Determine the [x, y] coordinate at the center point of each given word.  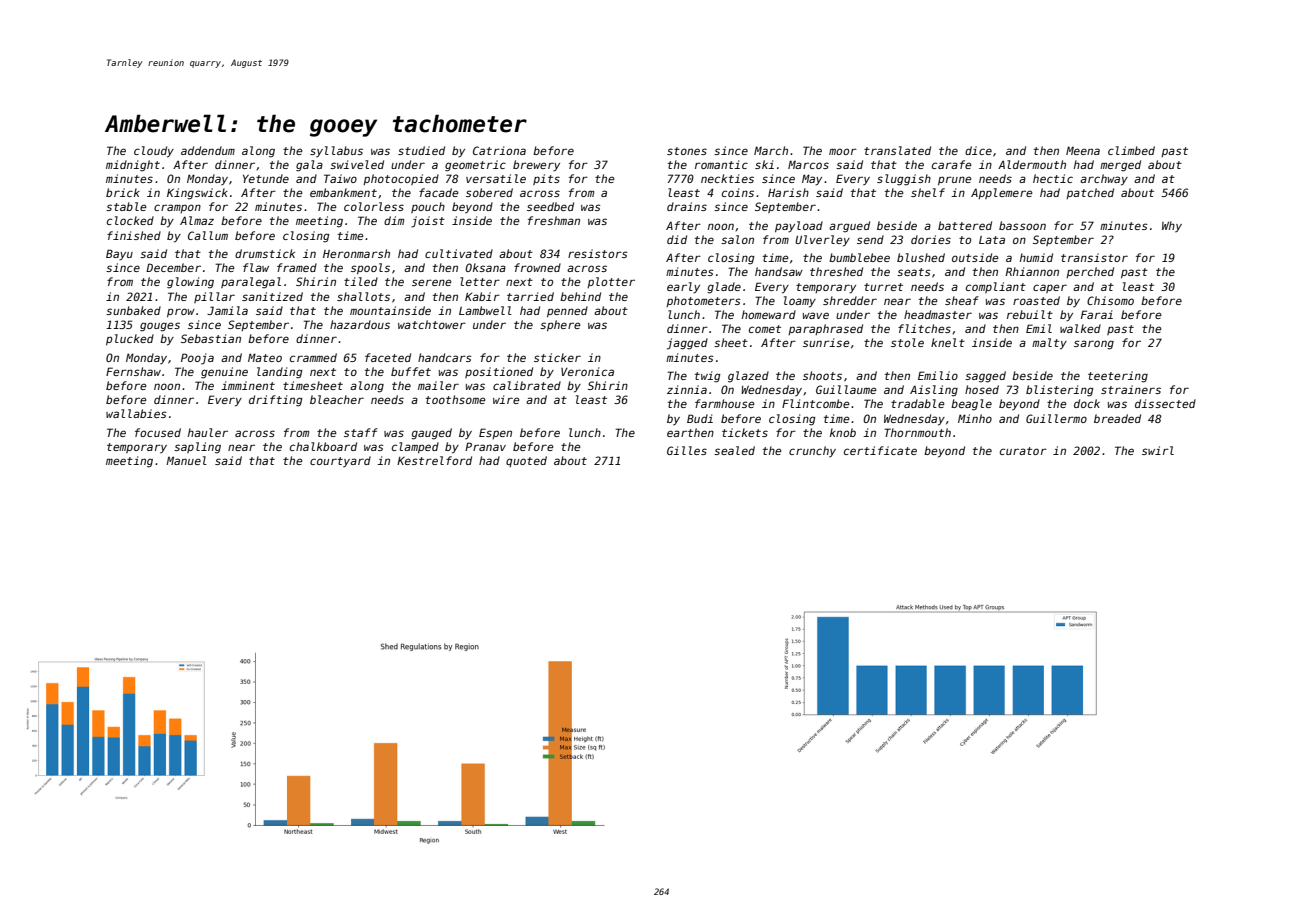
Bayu [119, 255]
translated [897, 150]
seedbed [550, 206]
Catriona [499, 150]
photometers [703, 301]
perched [1090, 272]
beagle [971, 405]
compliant [996, 287]
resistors [598, 253]
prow [181, 312]
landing [280, 373]
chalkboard [323, 446]
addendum [208, 150]
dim [394, 220]
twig [708, 377]
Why [1172, 226]
